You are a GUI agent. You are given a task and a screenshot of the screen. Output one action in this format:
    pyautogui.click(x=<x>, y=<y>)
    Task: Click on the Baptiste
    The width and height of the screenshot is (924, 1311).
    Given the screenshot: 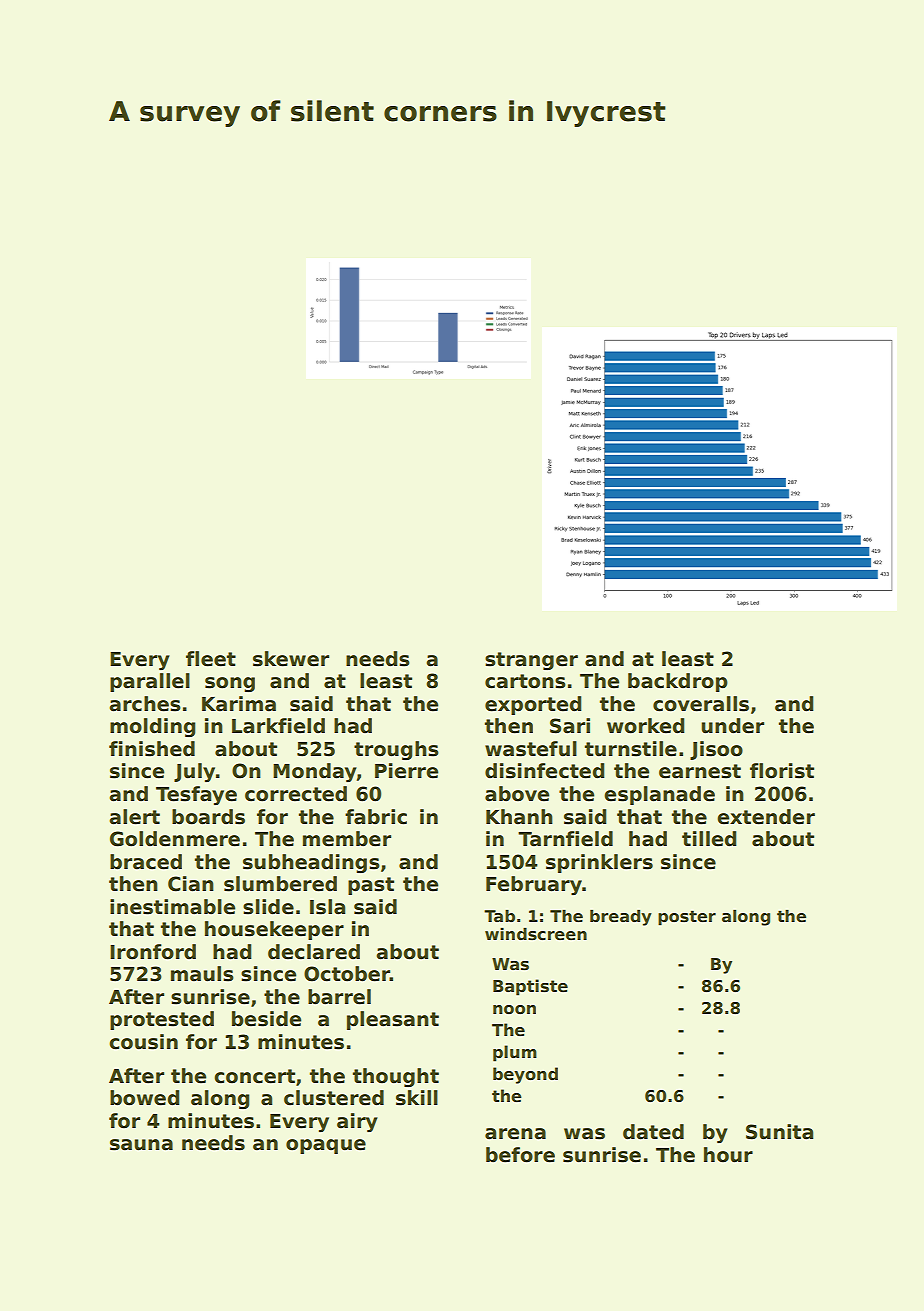 What is the action you would take?
    pyautogui.click(x=530, y=987)
